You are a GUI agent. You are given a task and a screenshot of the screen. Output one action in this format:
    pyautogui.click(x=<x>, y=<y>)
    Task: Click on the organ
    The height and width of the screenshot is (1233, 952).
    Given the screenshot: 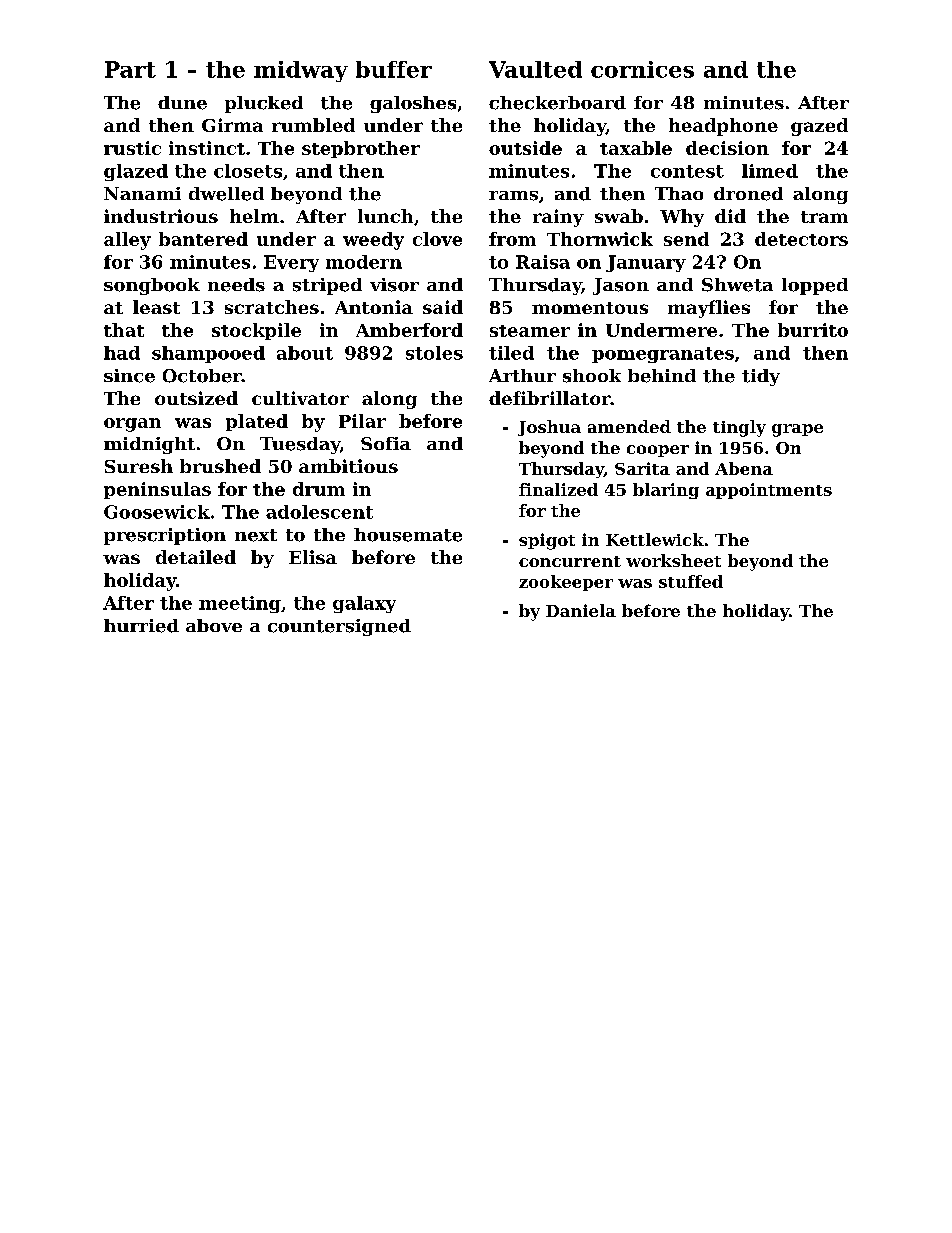 What is the action you would take?
    pyautogui.click(x=132, y=425)
